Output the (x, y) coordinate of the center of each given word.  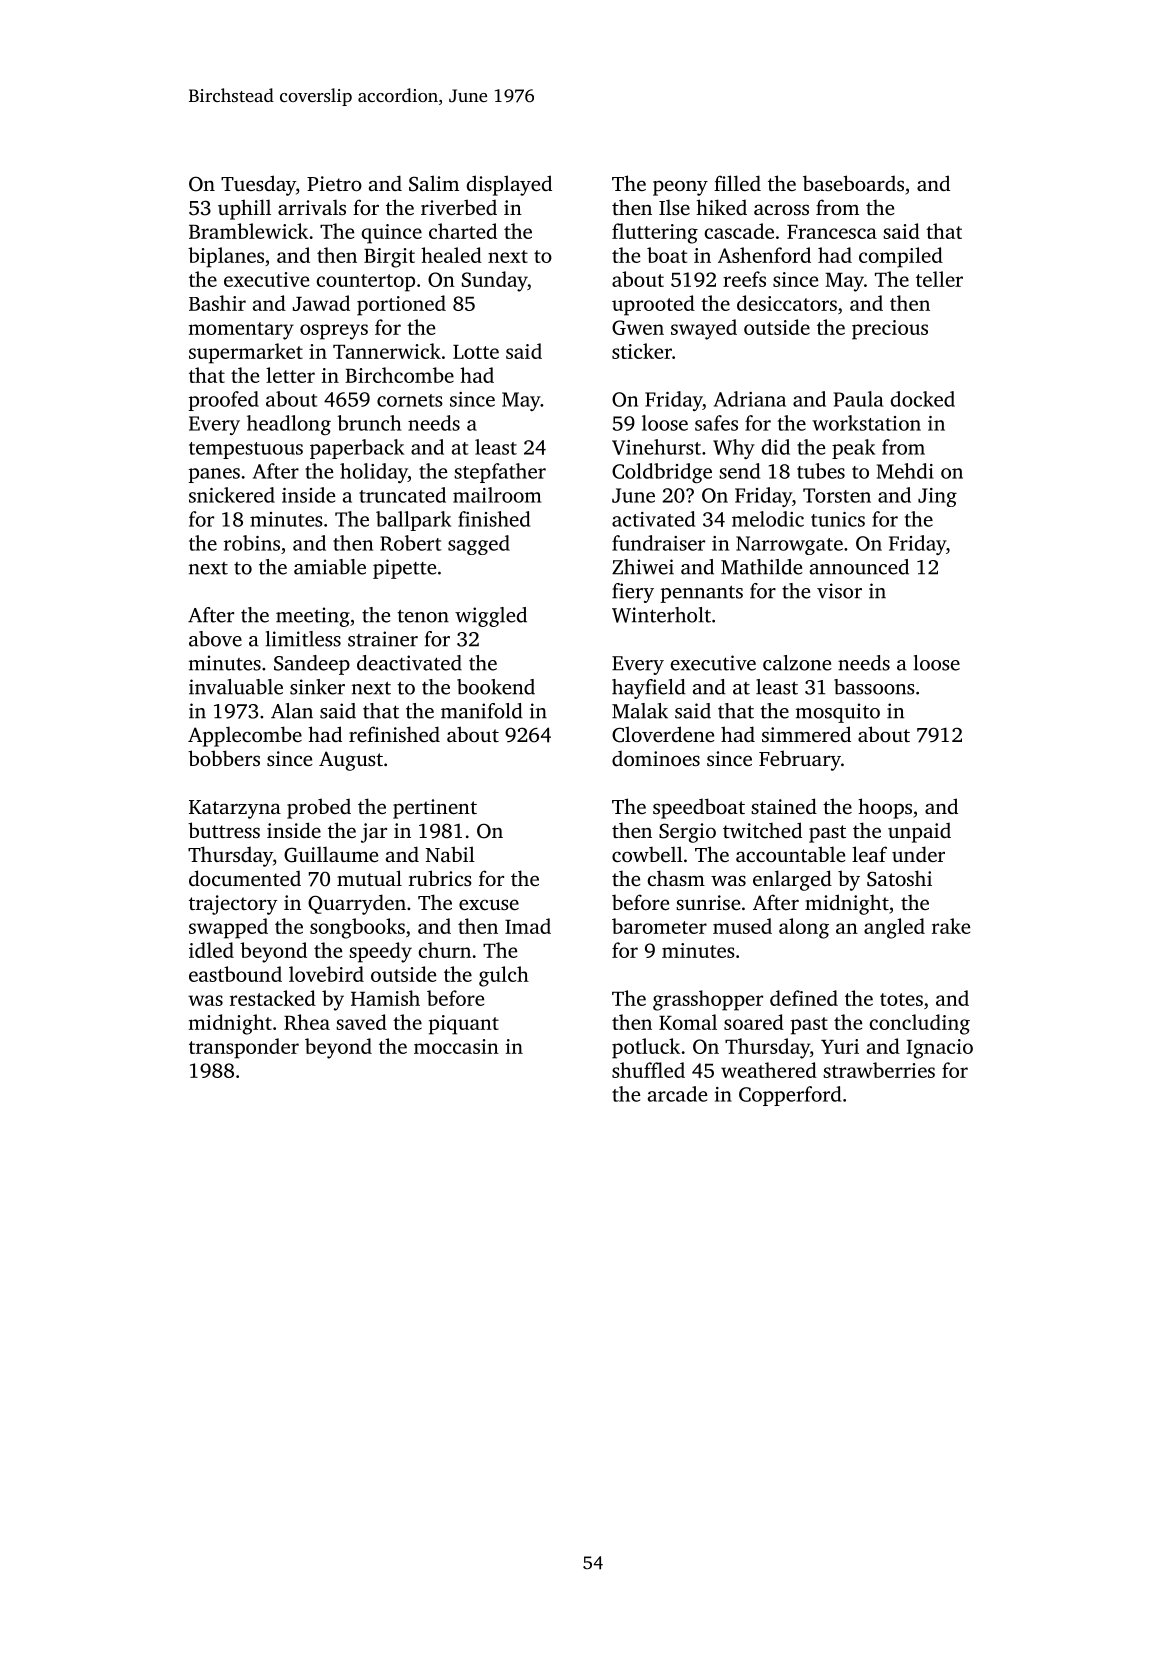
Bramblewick (248, 231)
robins (252, 543)
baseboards (853, 183)
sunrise (708, 902)
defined (804, 998)
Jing (937, 497)
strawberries (879, 1070)
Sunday (495, 281)
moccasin (456, 1046)
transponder (244, 1048)
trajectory (233, 905)
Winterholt (661, 615)
